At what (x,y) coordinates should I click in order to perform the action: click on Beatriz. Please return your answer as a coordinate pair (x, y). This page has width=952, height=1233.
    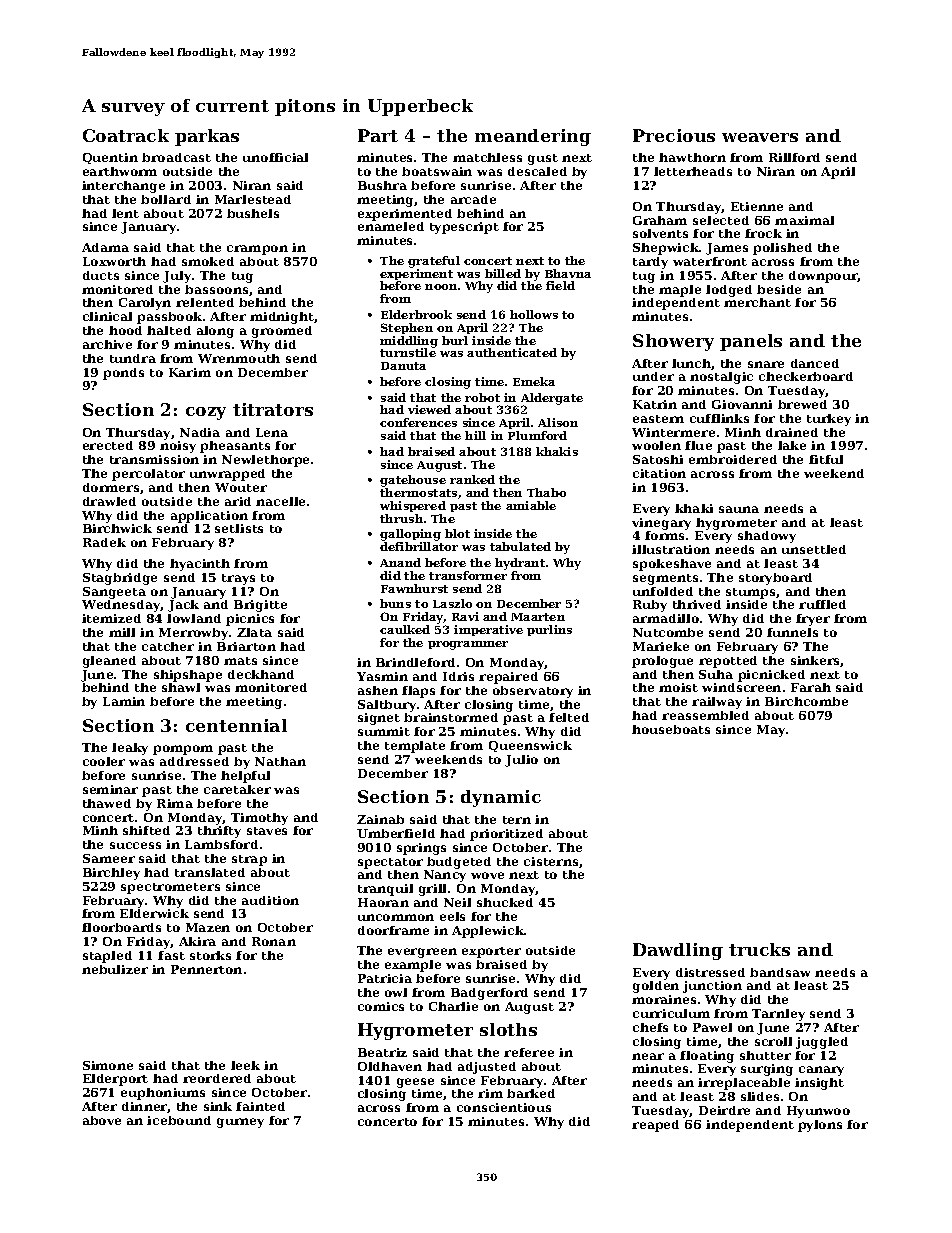
    Looking at the image, I should click on (382, 1052).
